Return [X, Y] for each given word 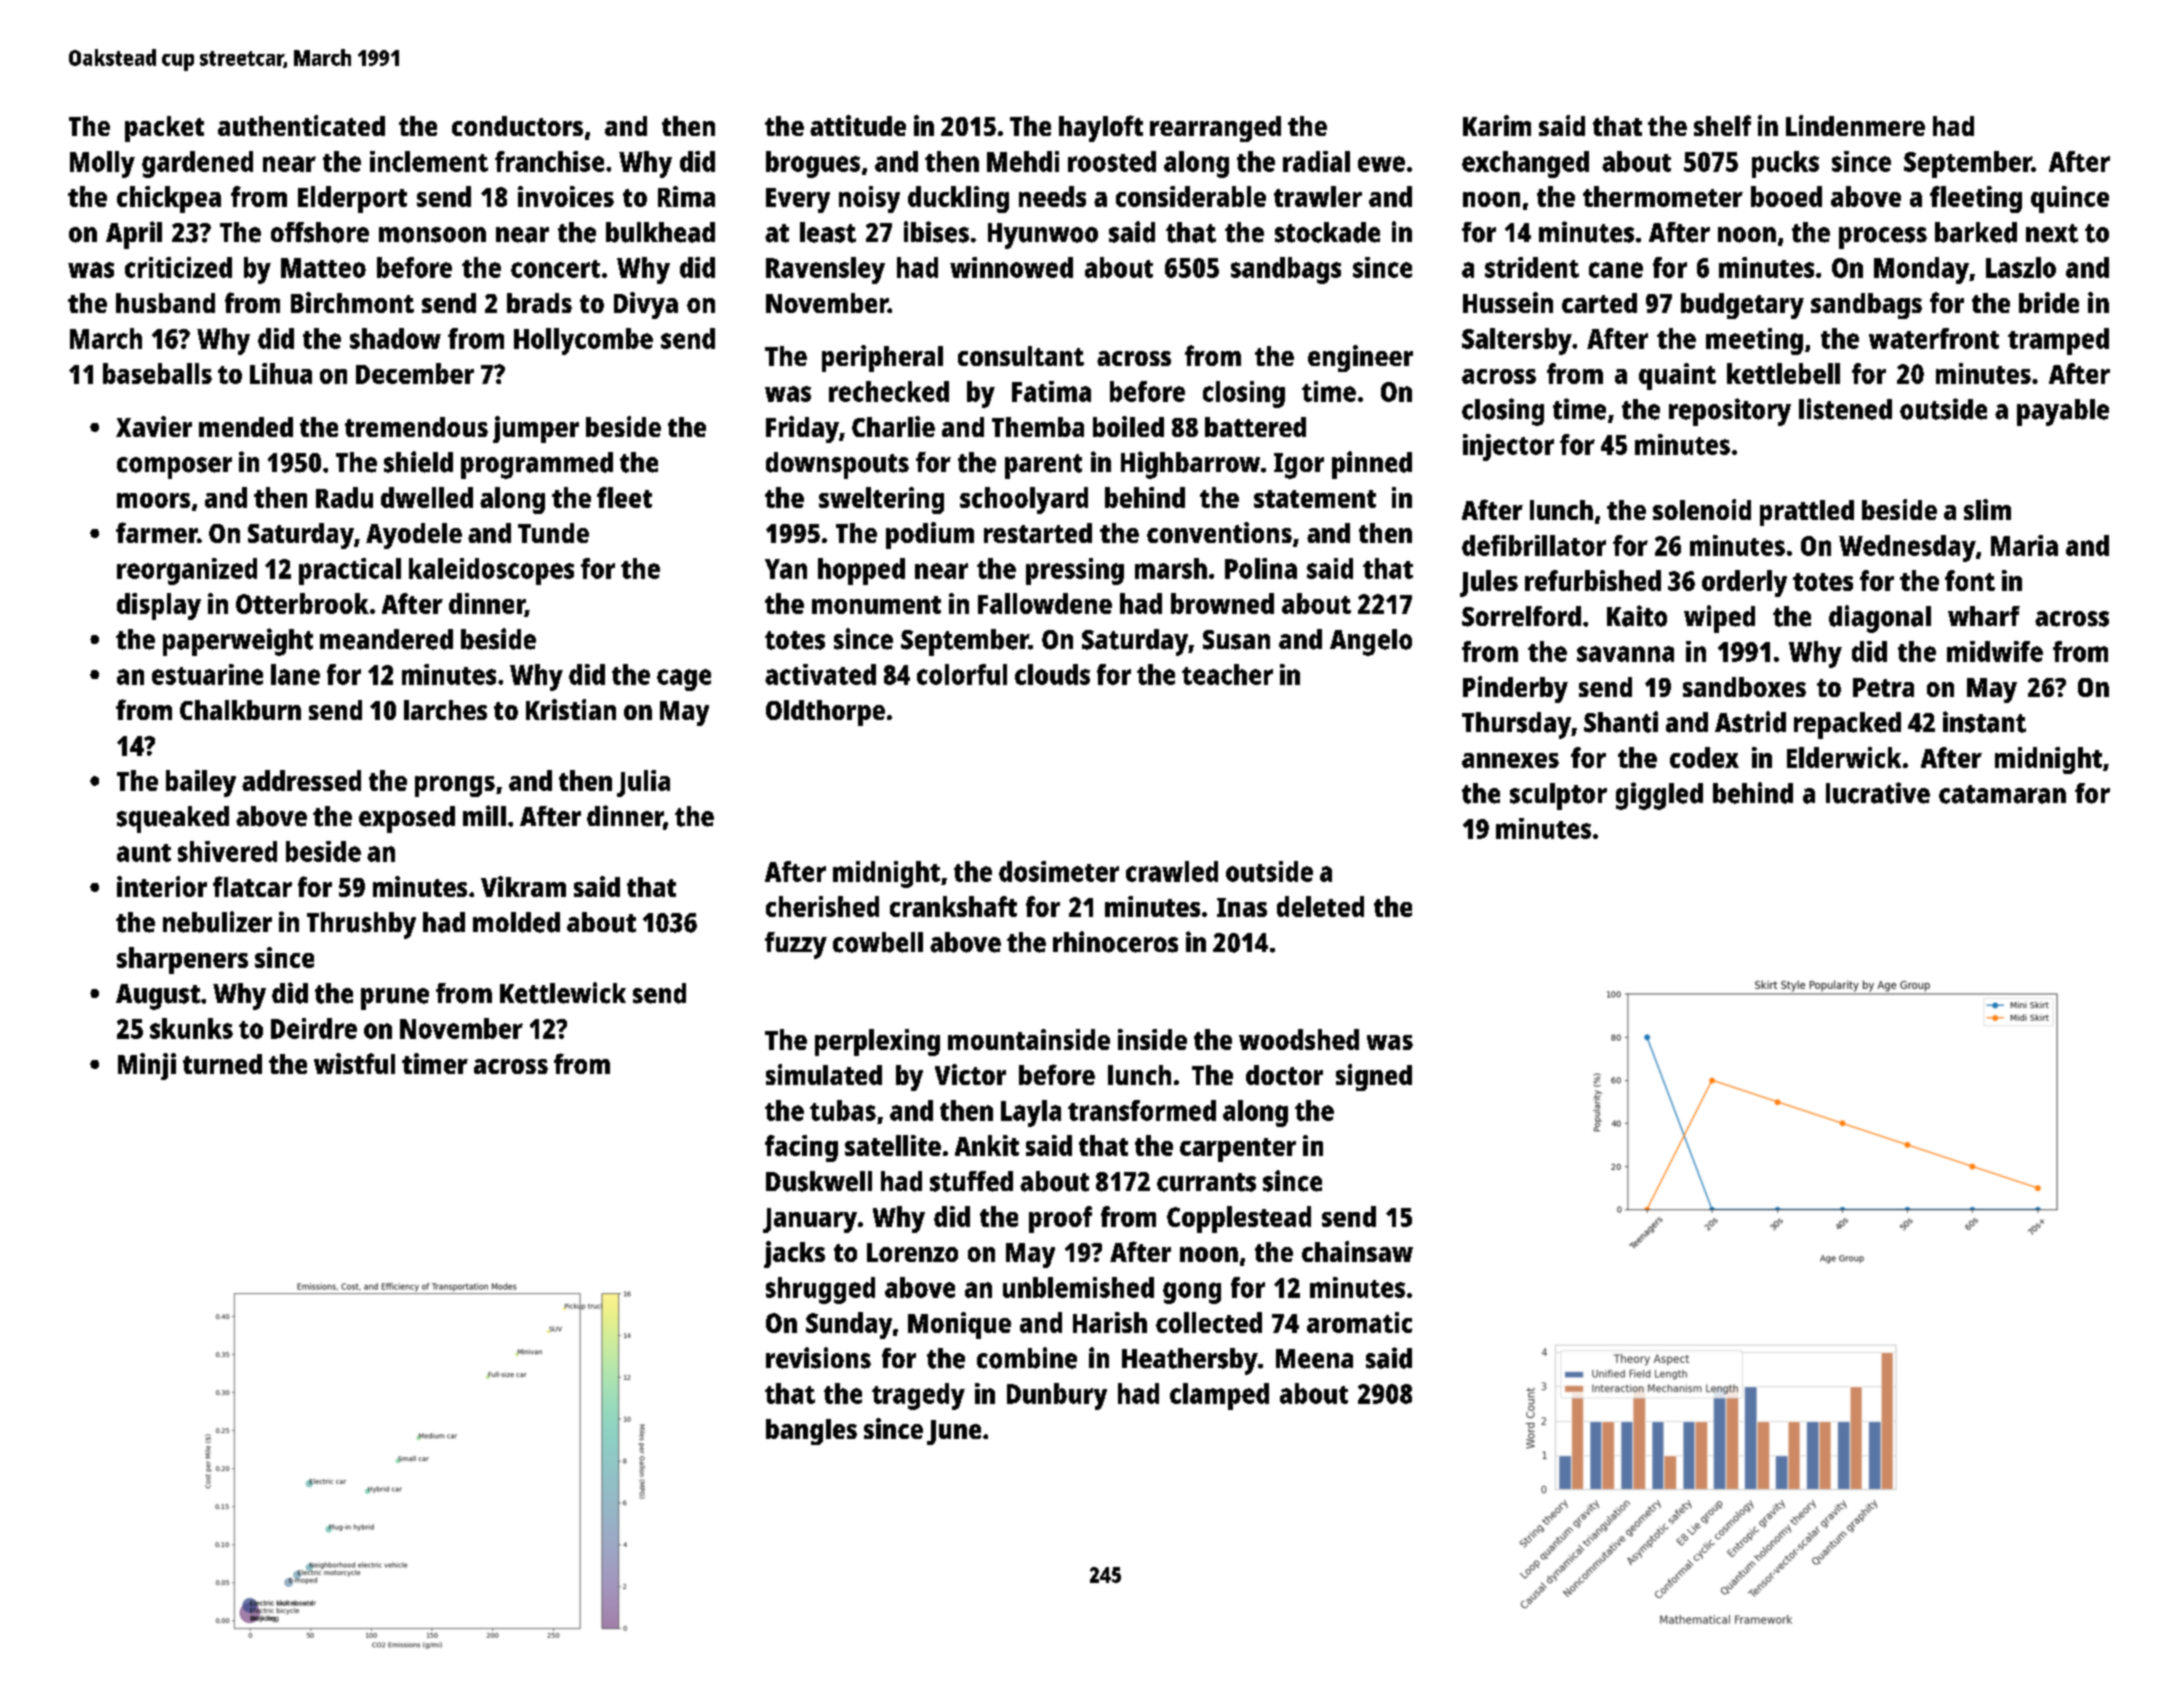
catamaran [2002, 794]
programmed [537, 465]
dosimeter [1059, 871]
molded [516, 922]
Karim [1497, 125]
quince [2070, 199]
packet [164, 129]
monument [876, 605]
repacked [1847, 725]
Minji [147, 1066]
